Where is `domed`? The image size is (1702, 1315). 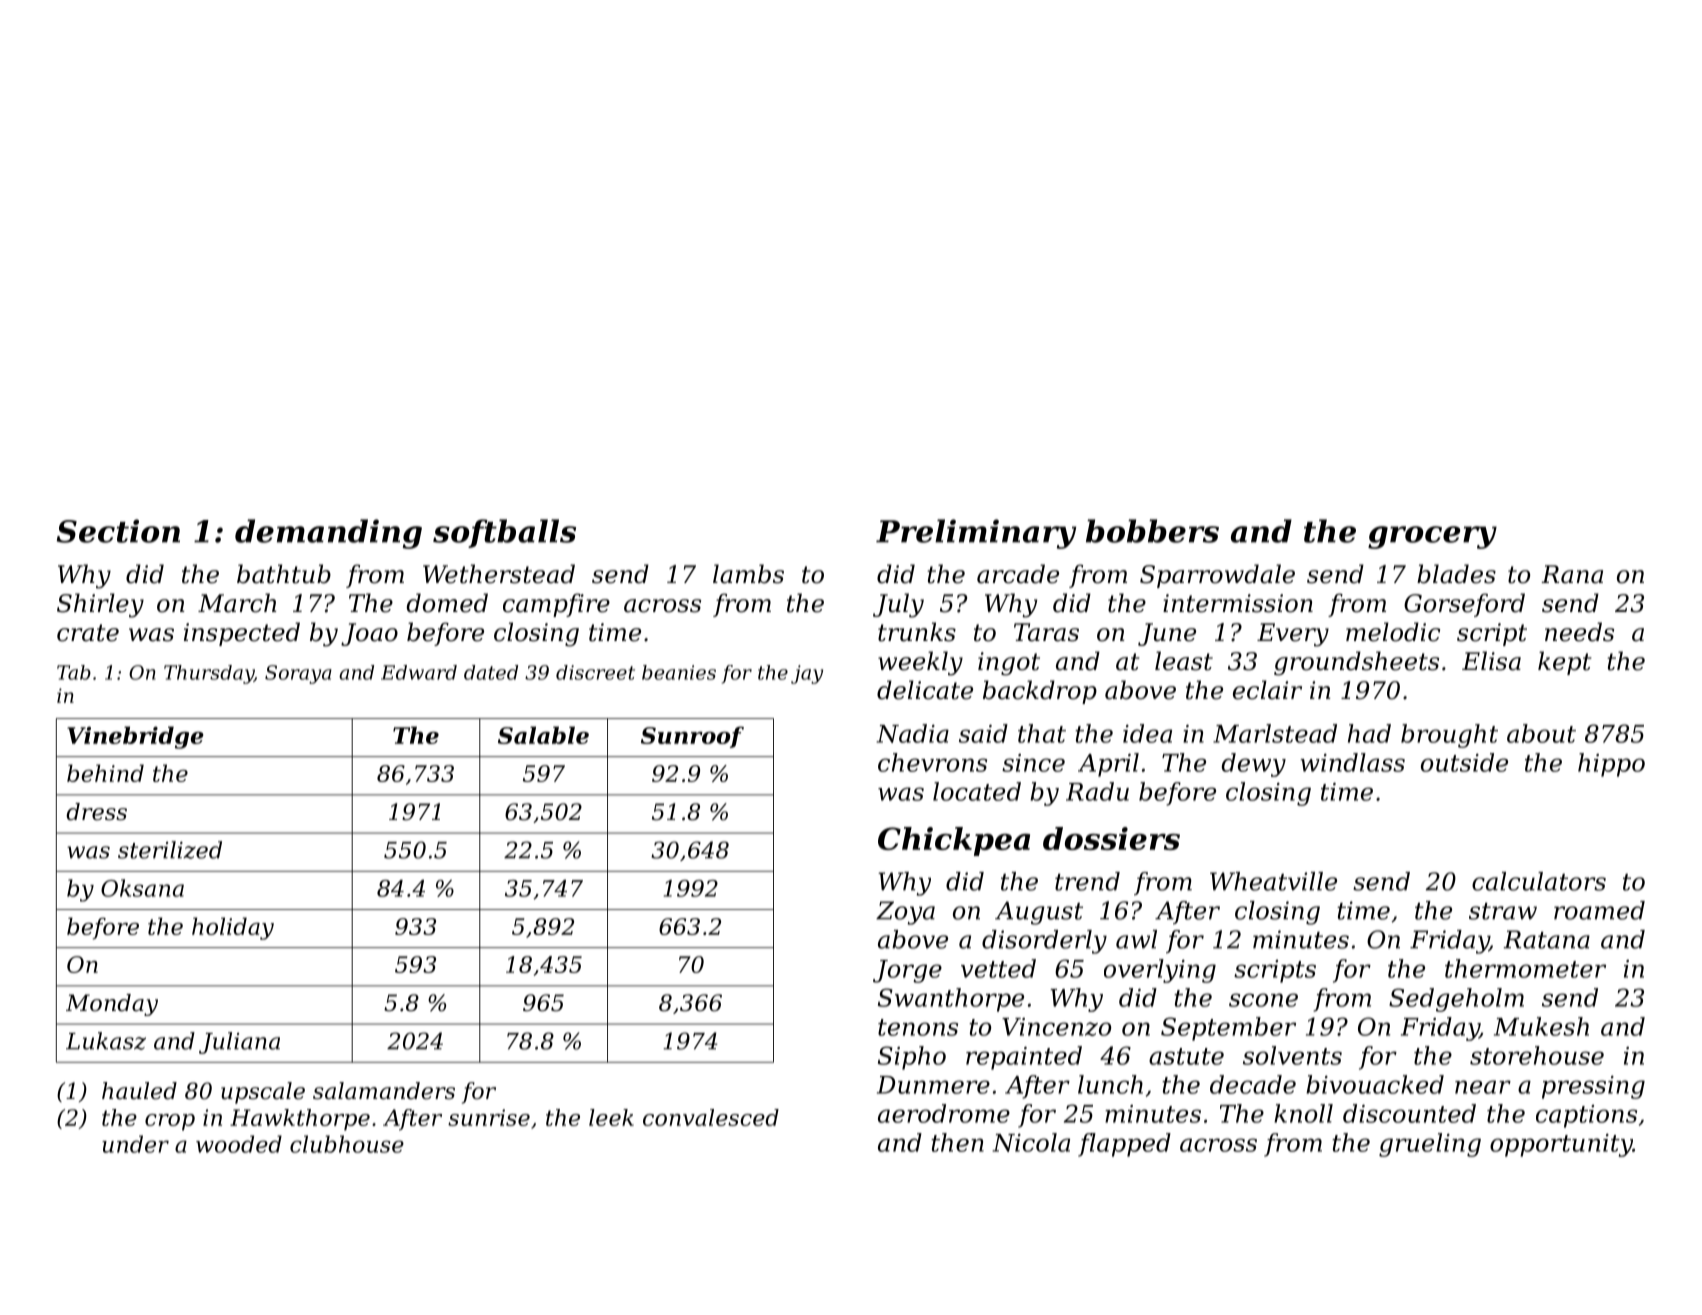
domed is located at coordinates (447, 603).
